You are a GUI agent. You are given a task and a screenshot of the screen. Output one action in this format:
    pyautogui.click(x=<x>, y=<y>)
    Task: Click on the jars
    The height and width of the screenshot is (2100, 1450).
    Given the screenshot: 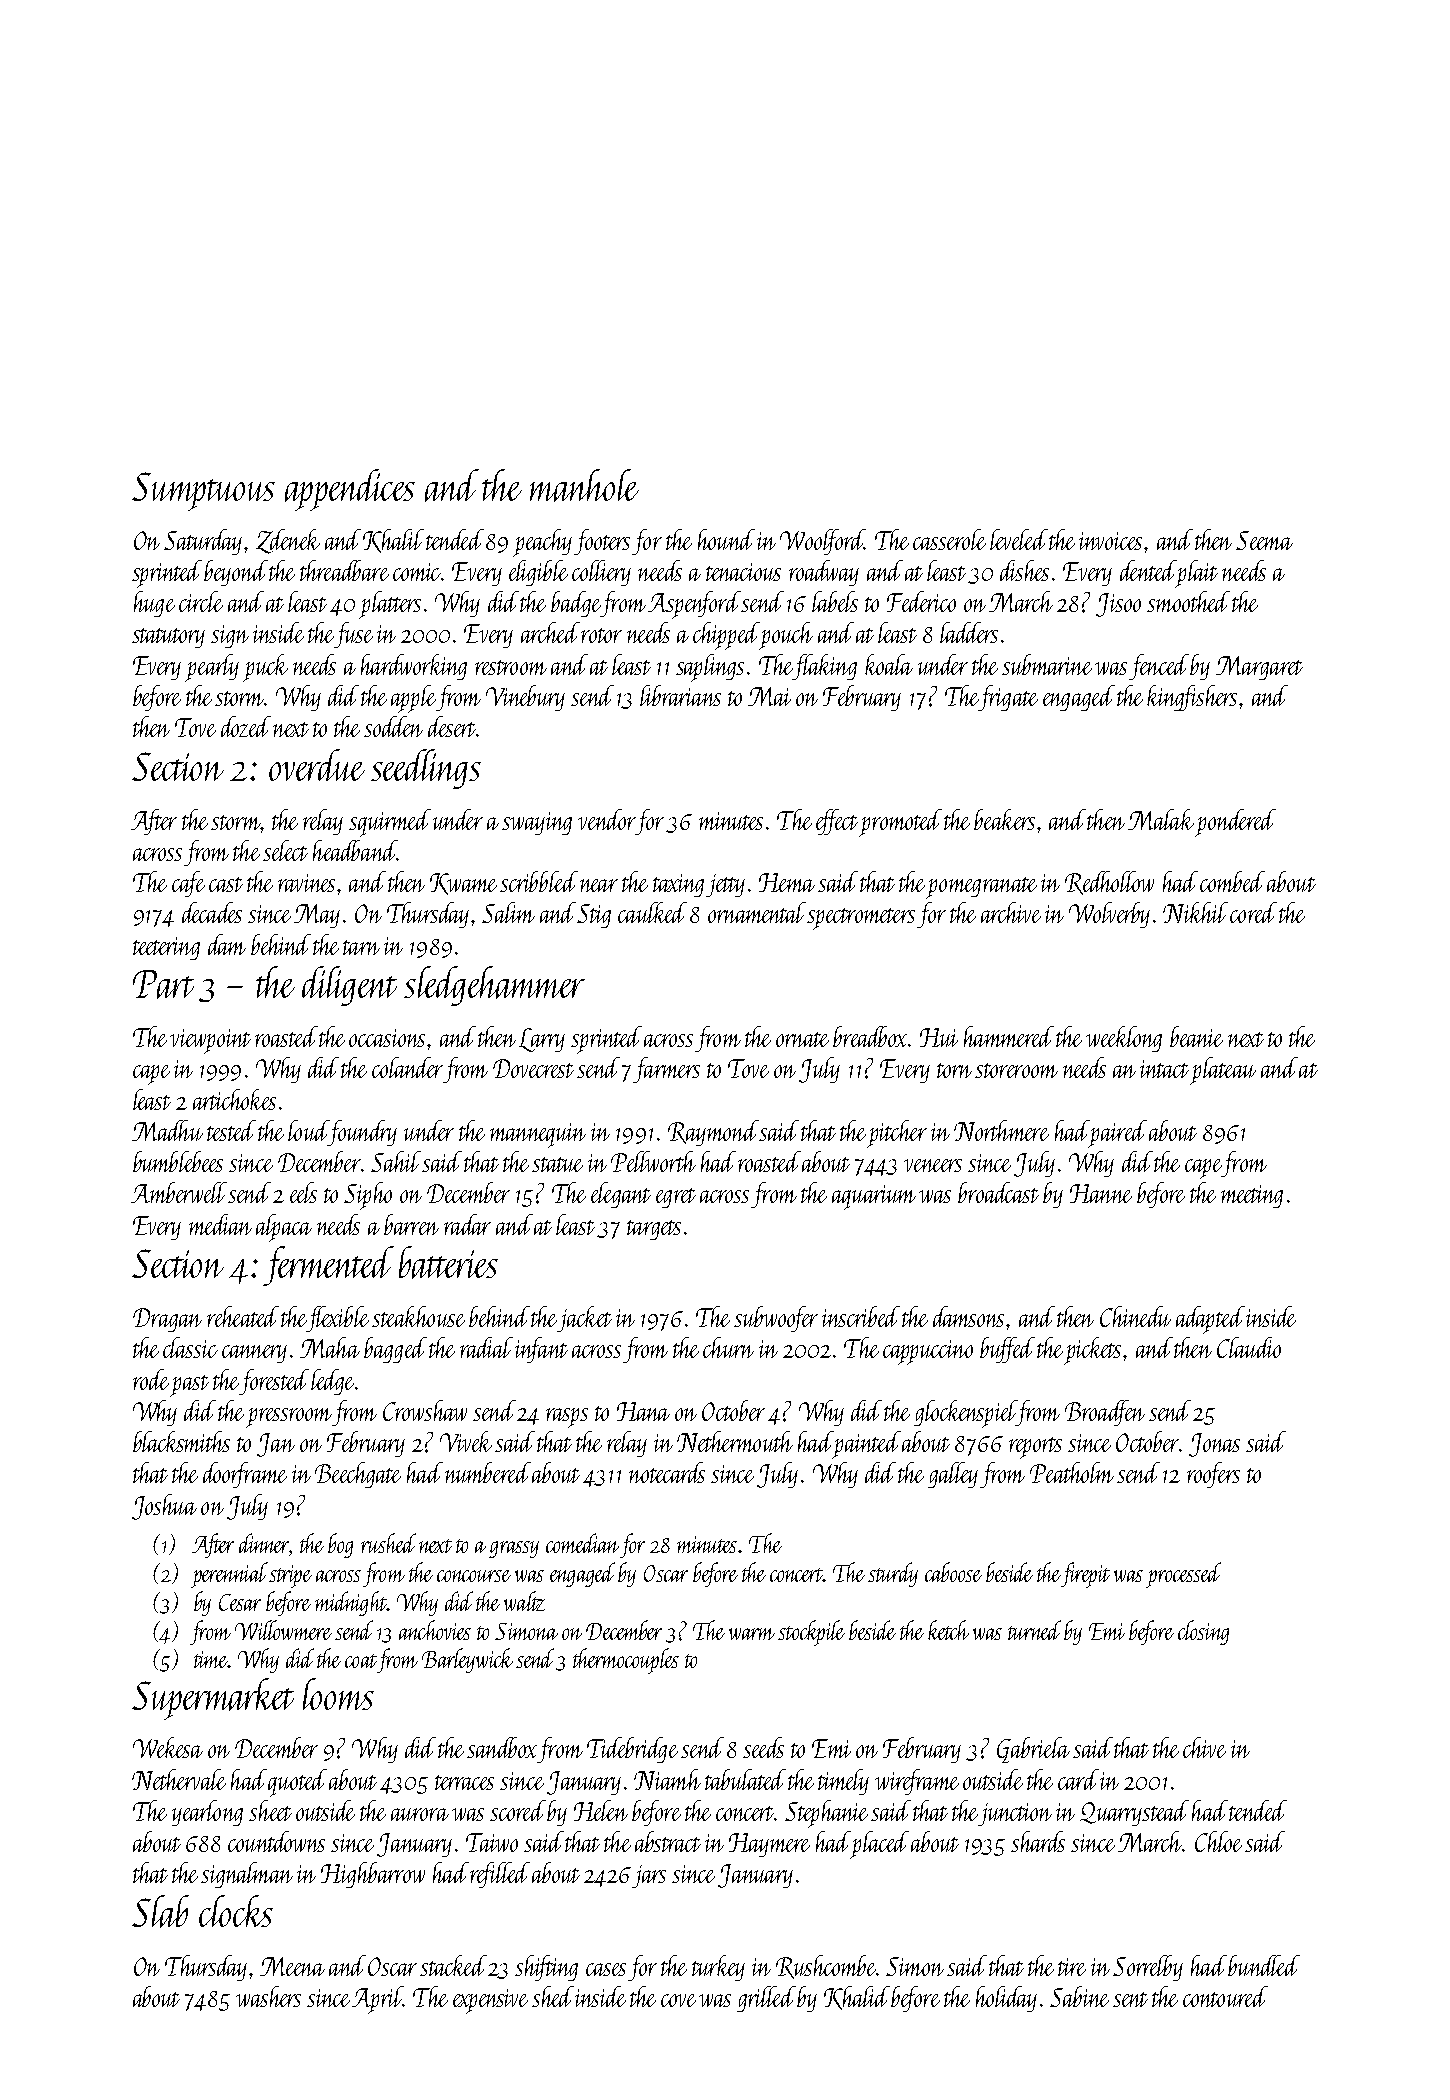 What is the action you would take?
    pyautogui.click(x=649, y=1876)
